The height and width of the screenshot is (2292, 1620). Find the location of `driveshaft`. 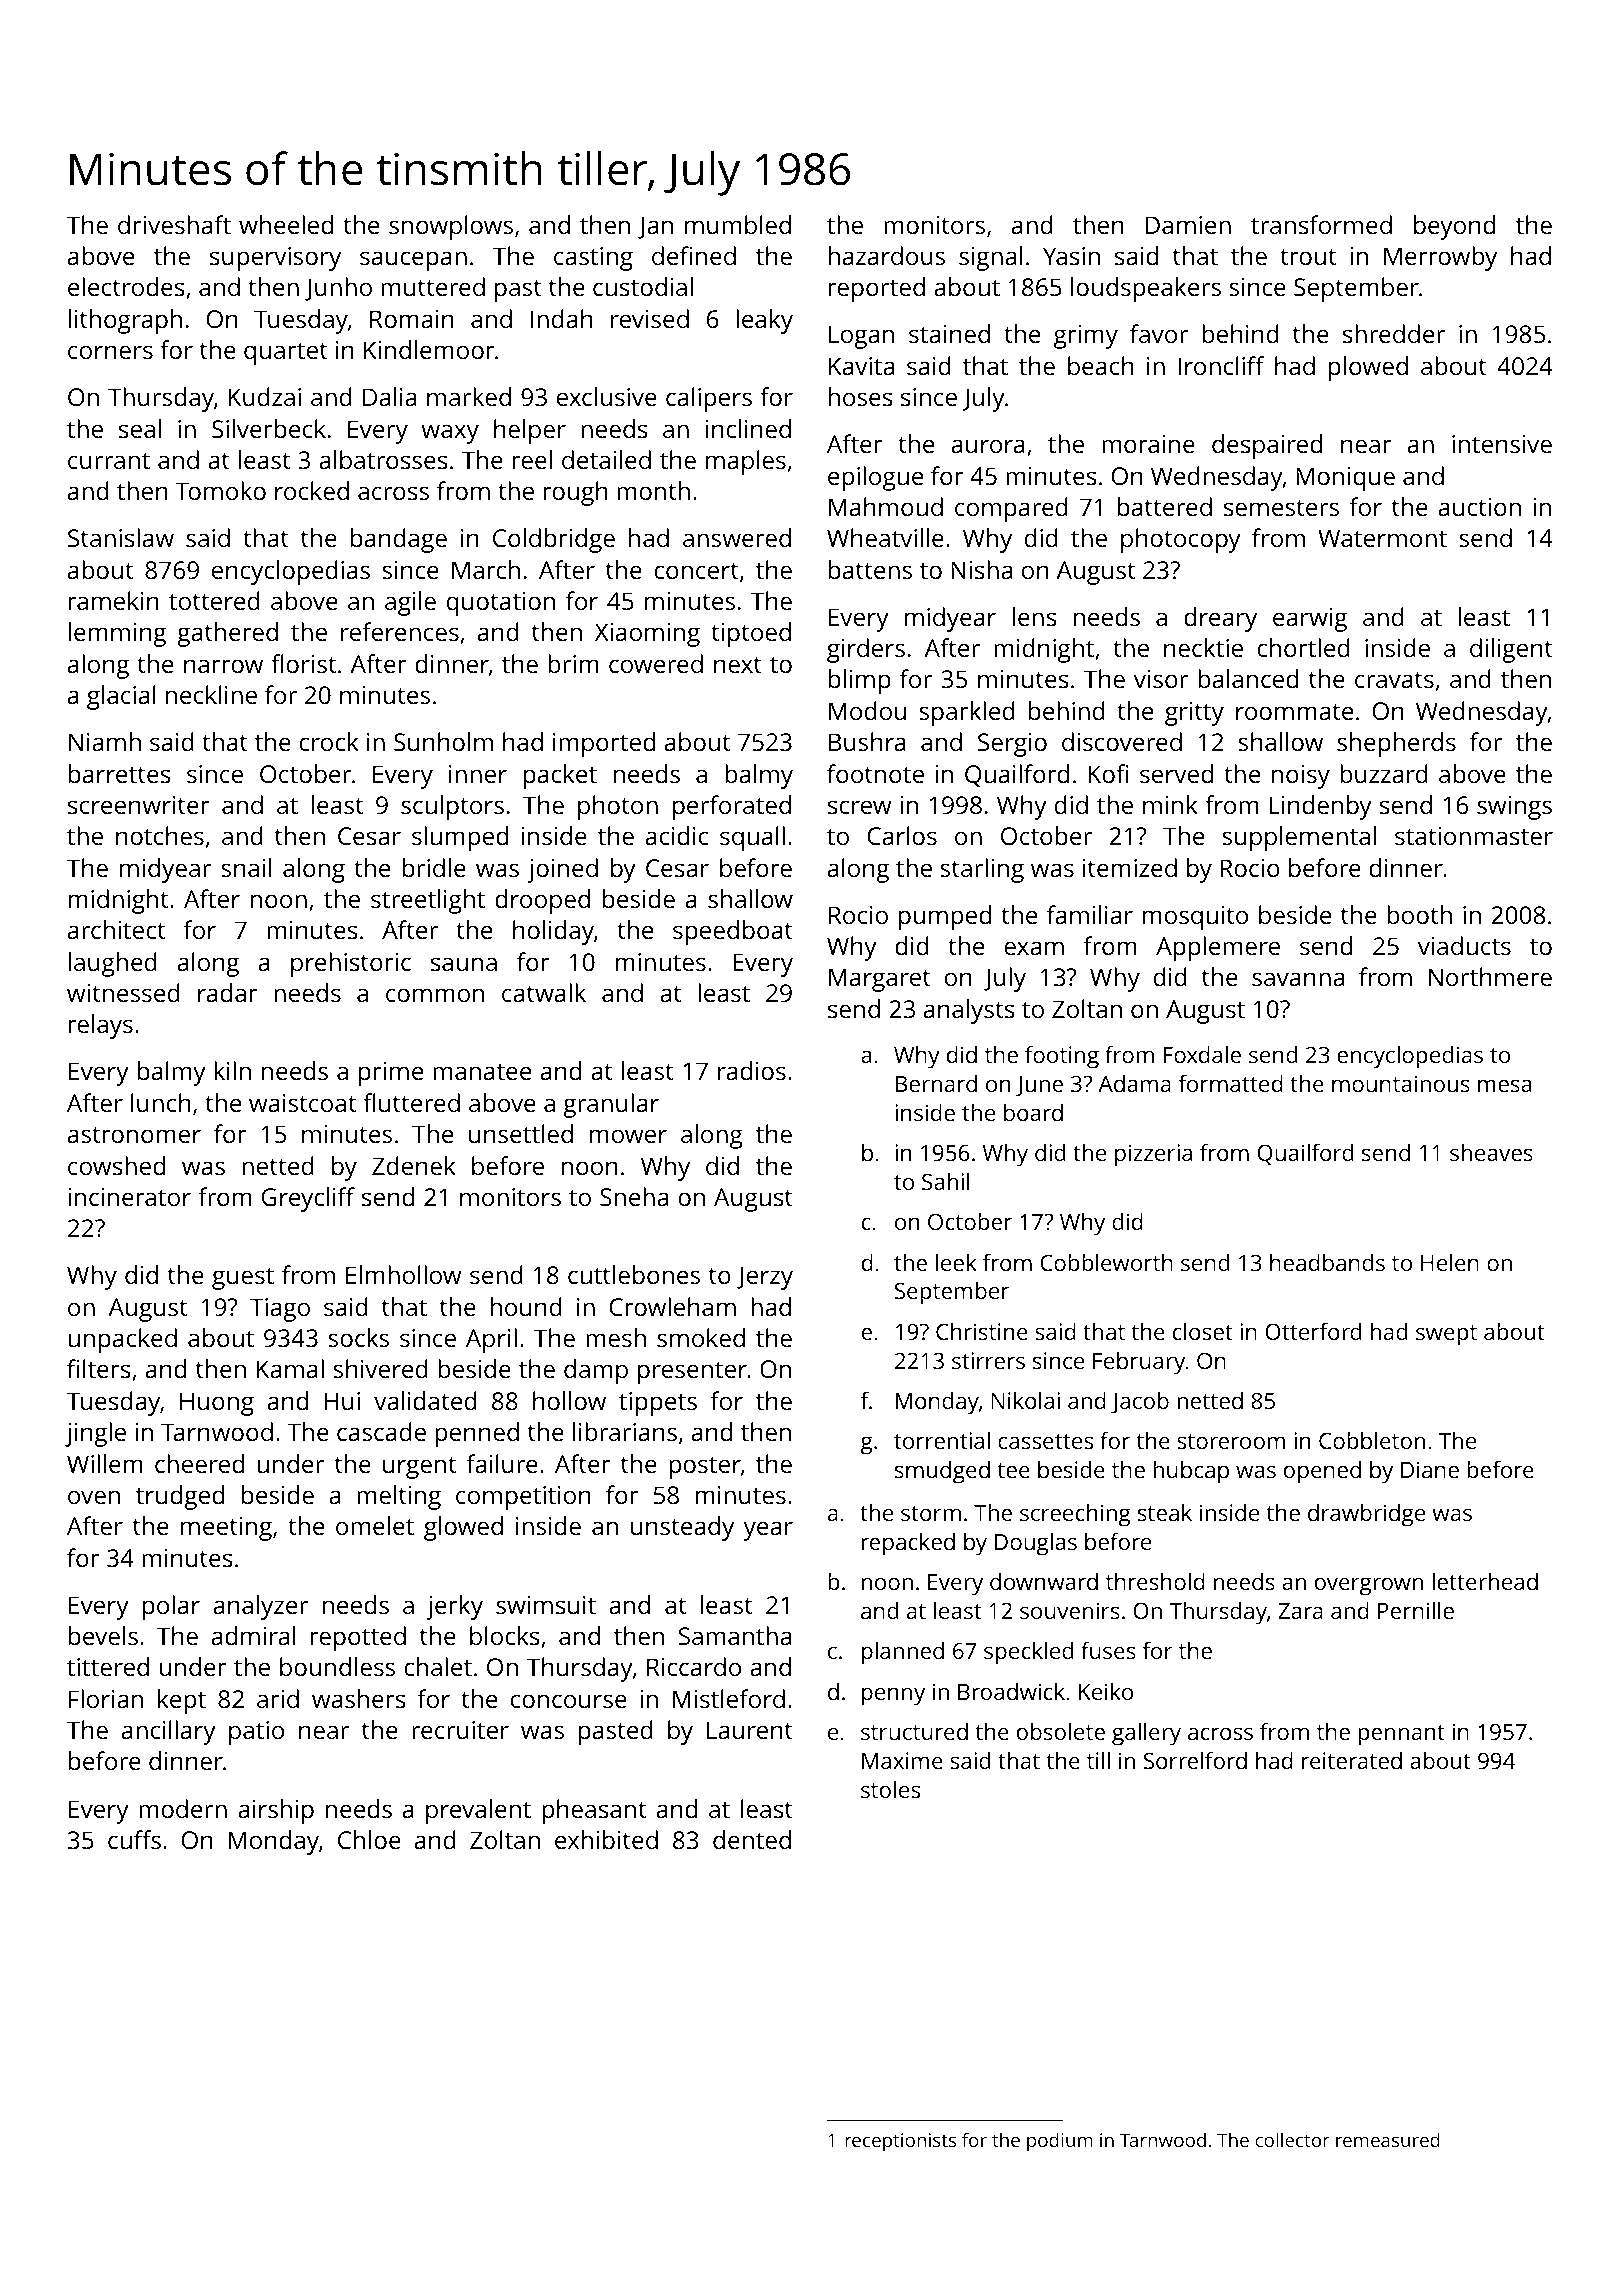

driveshaft is located at coordinates (174, 224).
